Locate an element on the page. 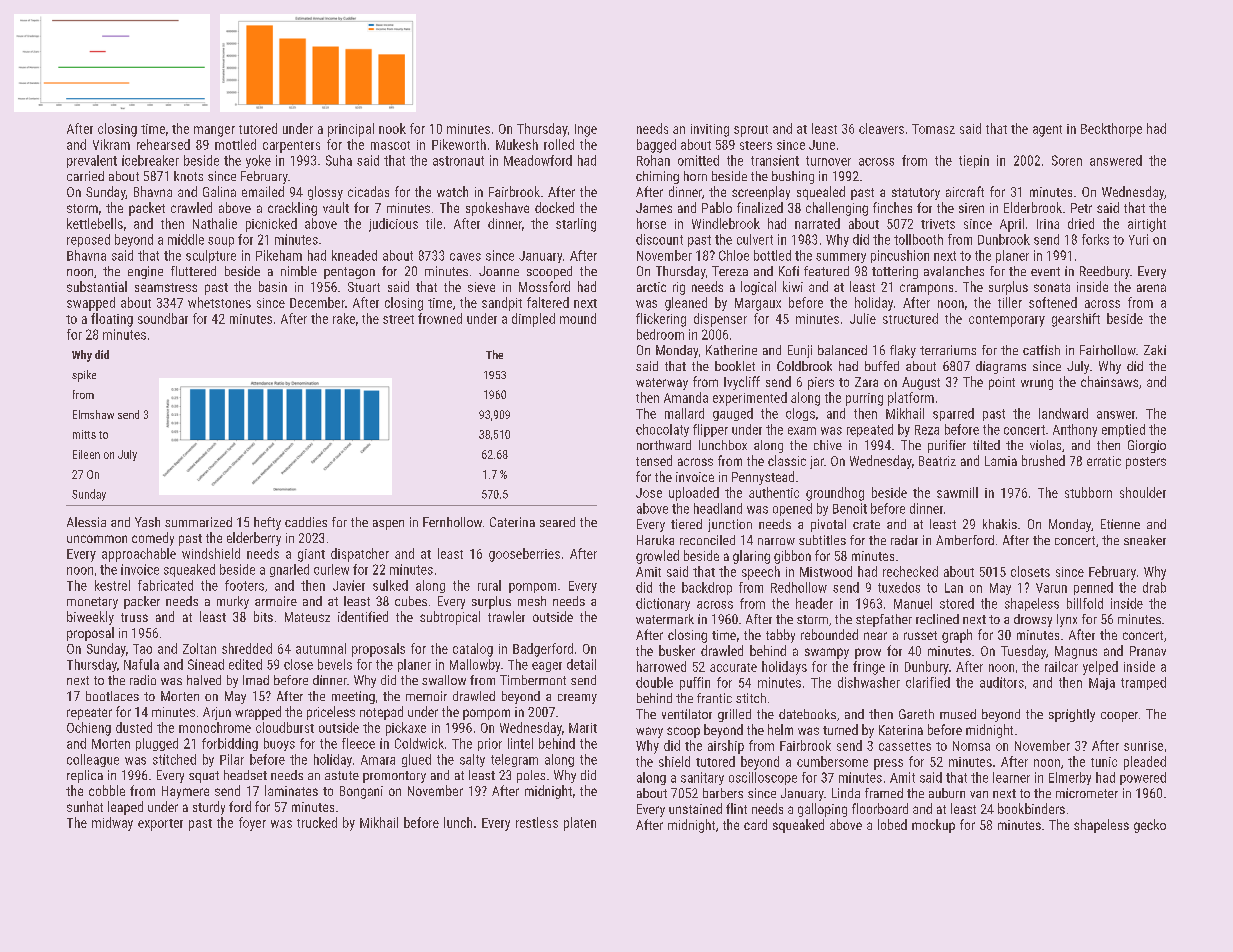  graph is located at coordinates (957, 636).
